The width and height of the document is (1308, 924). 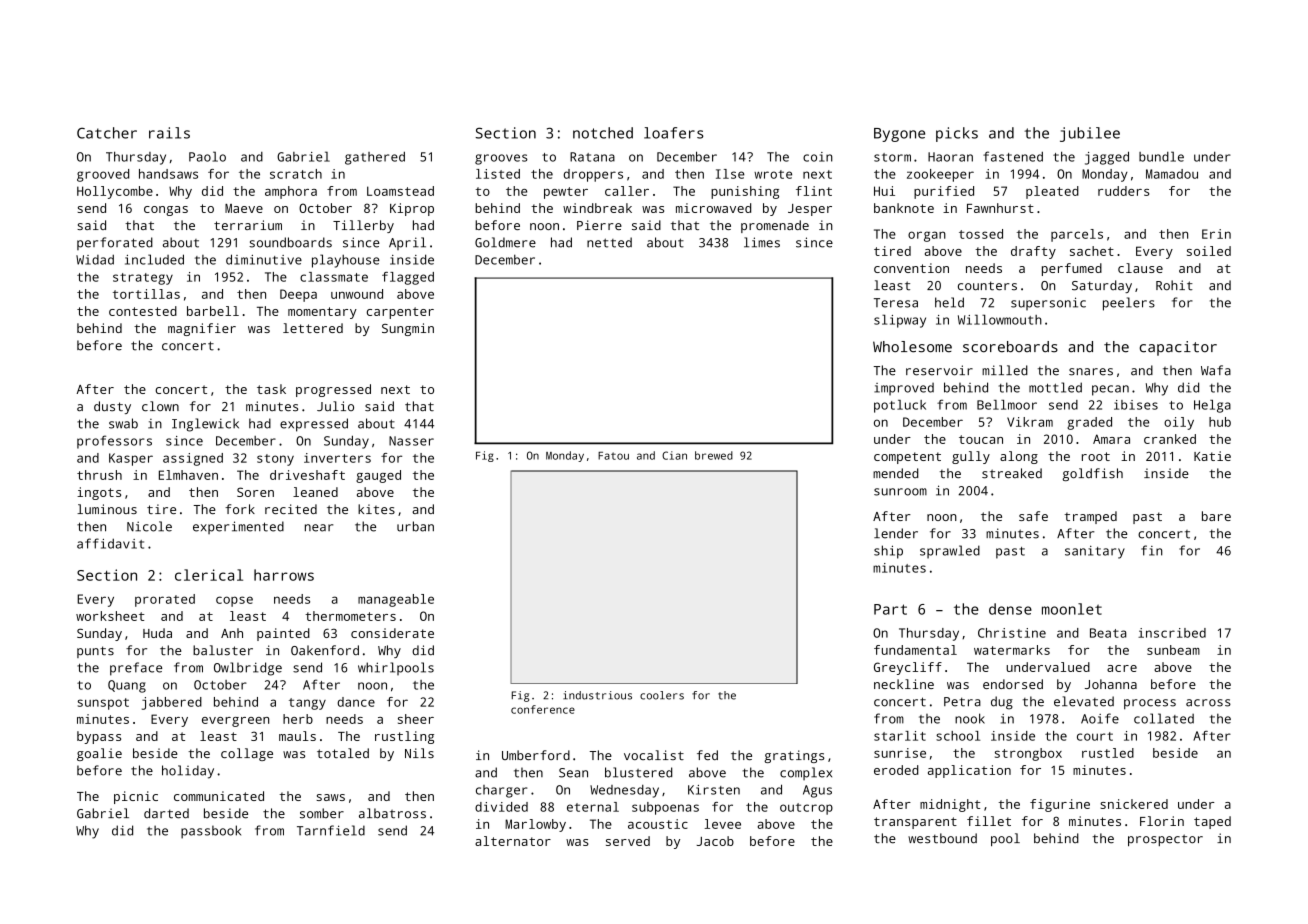 I want to click on urban, so click(x=415, y=526).
